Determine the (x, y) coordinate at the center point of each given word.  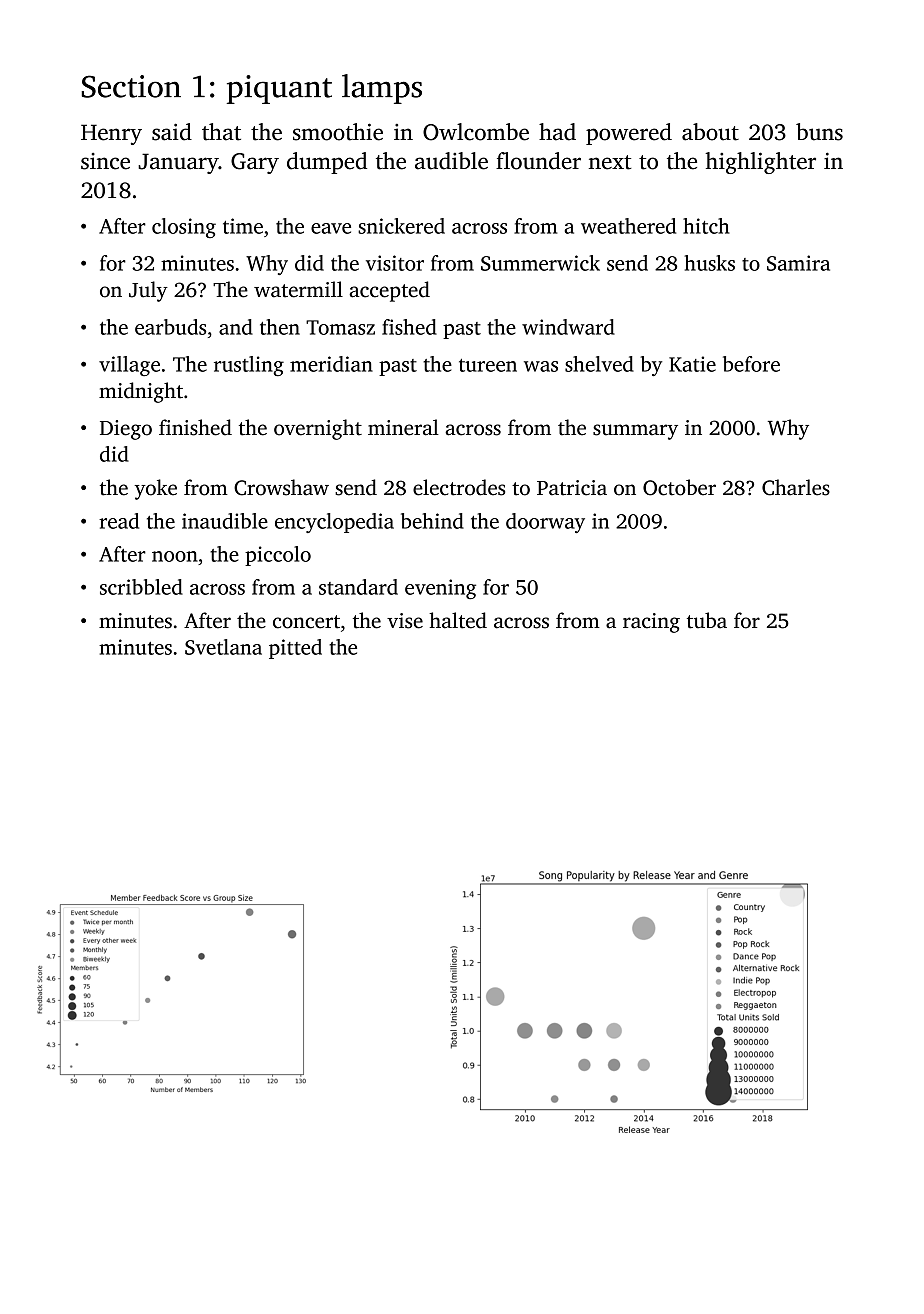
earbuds (171, 327)
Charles (796, 487)
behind (432, 521)
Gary (255, 163)
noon (175, 556)
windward (568, 327)
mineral (403, 427)
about (710, 132)
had (557, 132)
